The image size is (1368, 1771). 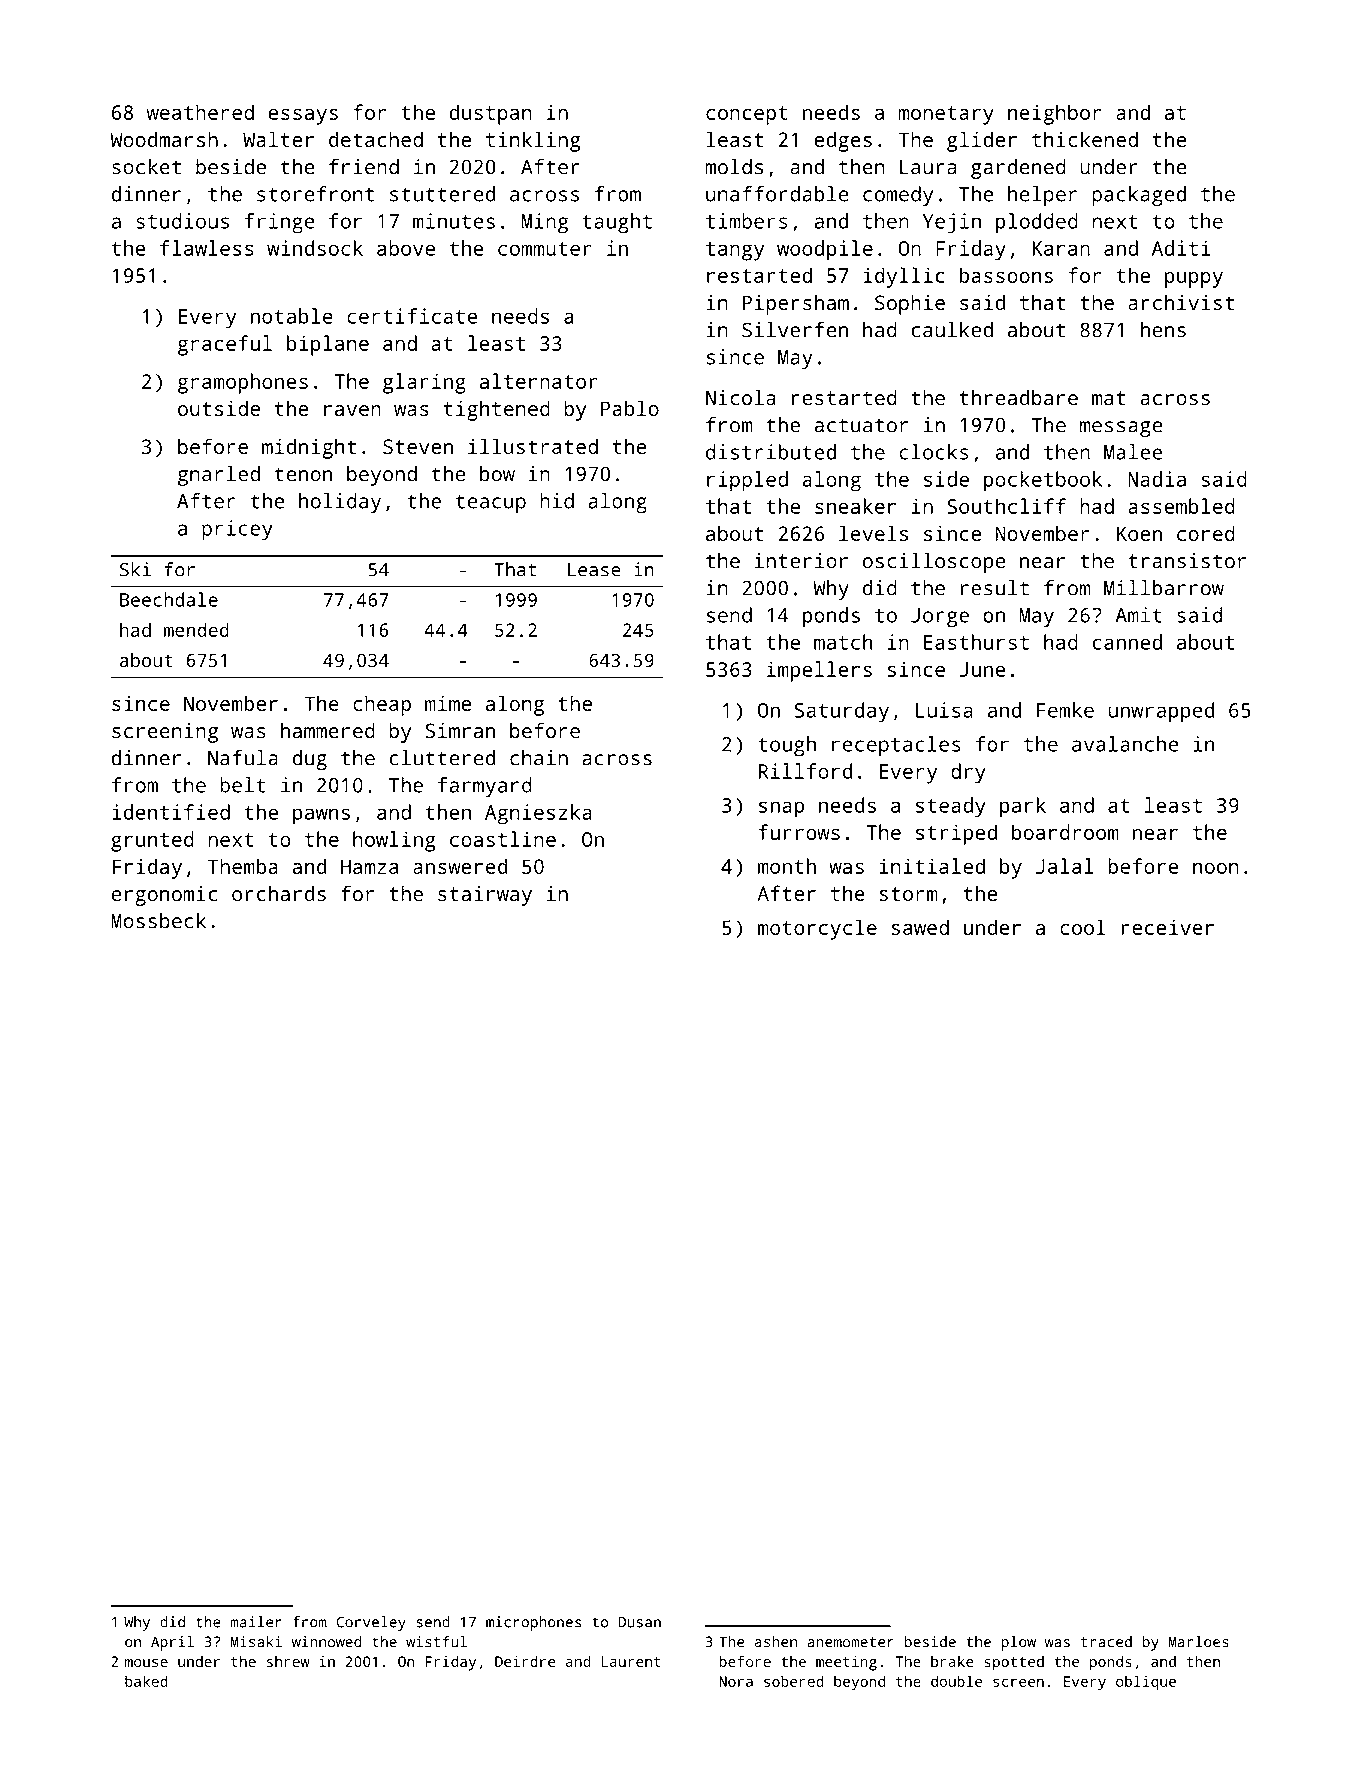 What do you see at coordinates (747, 115) in the screenshot?
I see `concept` at bounding box center [747, 115].
